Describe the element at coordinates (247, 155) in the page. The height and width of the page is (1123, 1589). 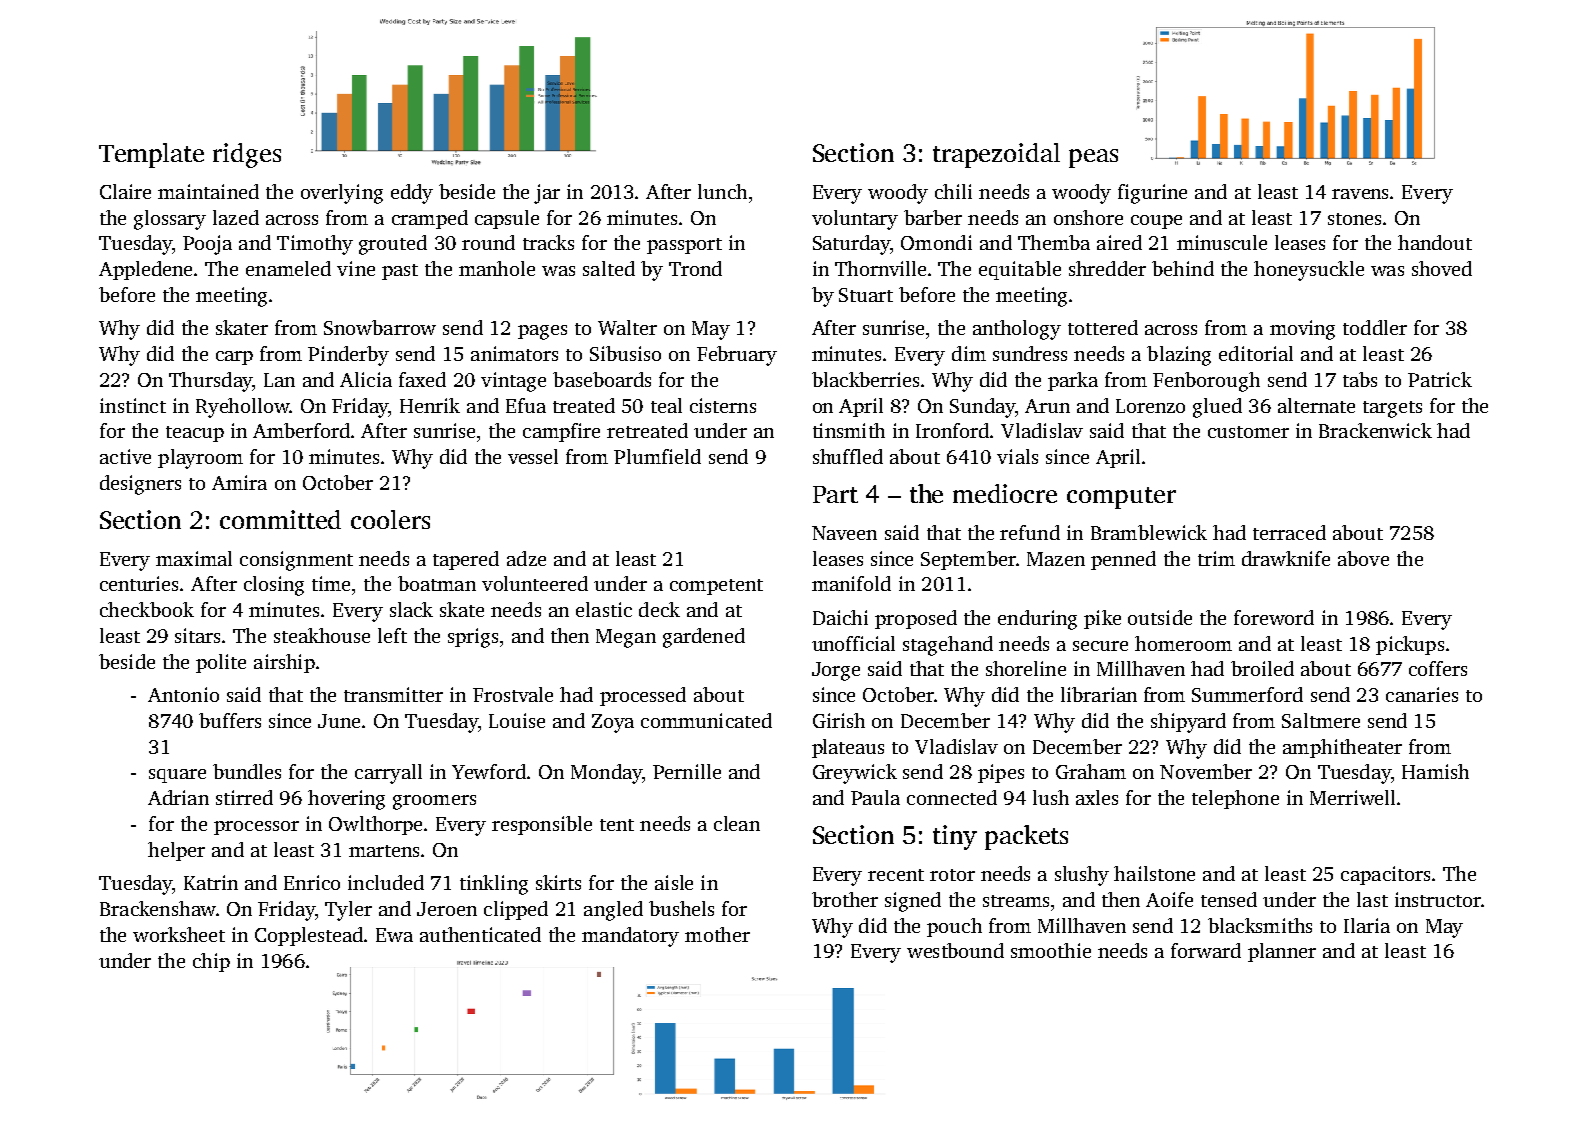
I see `ridges` at that location.
